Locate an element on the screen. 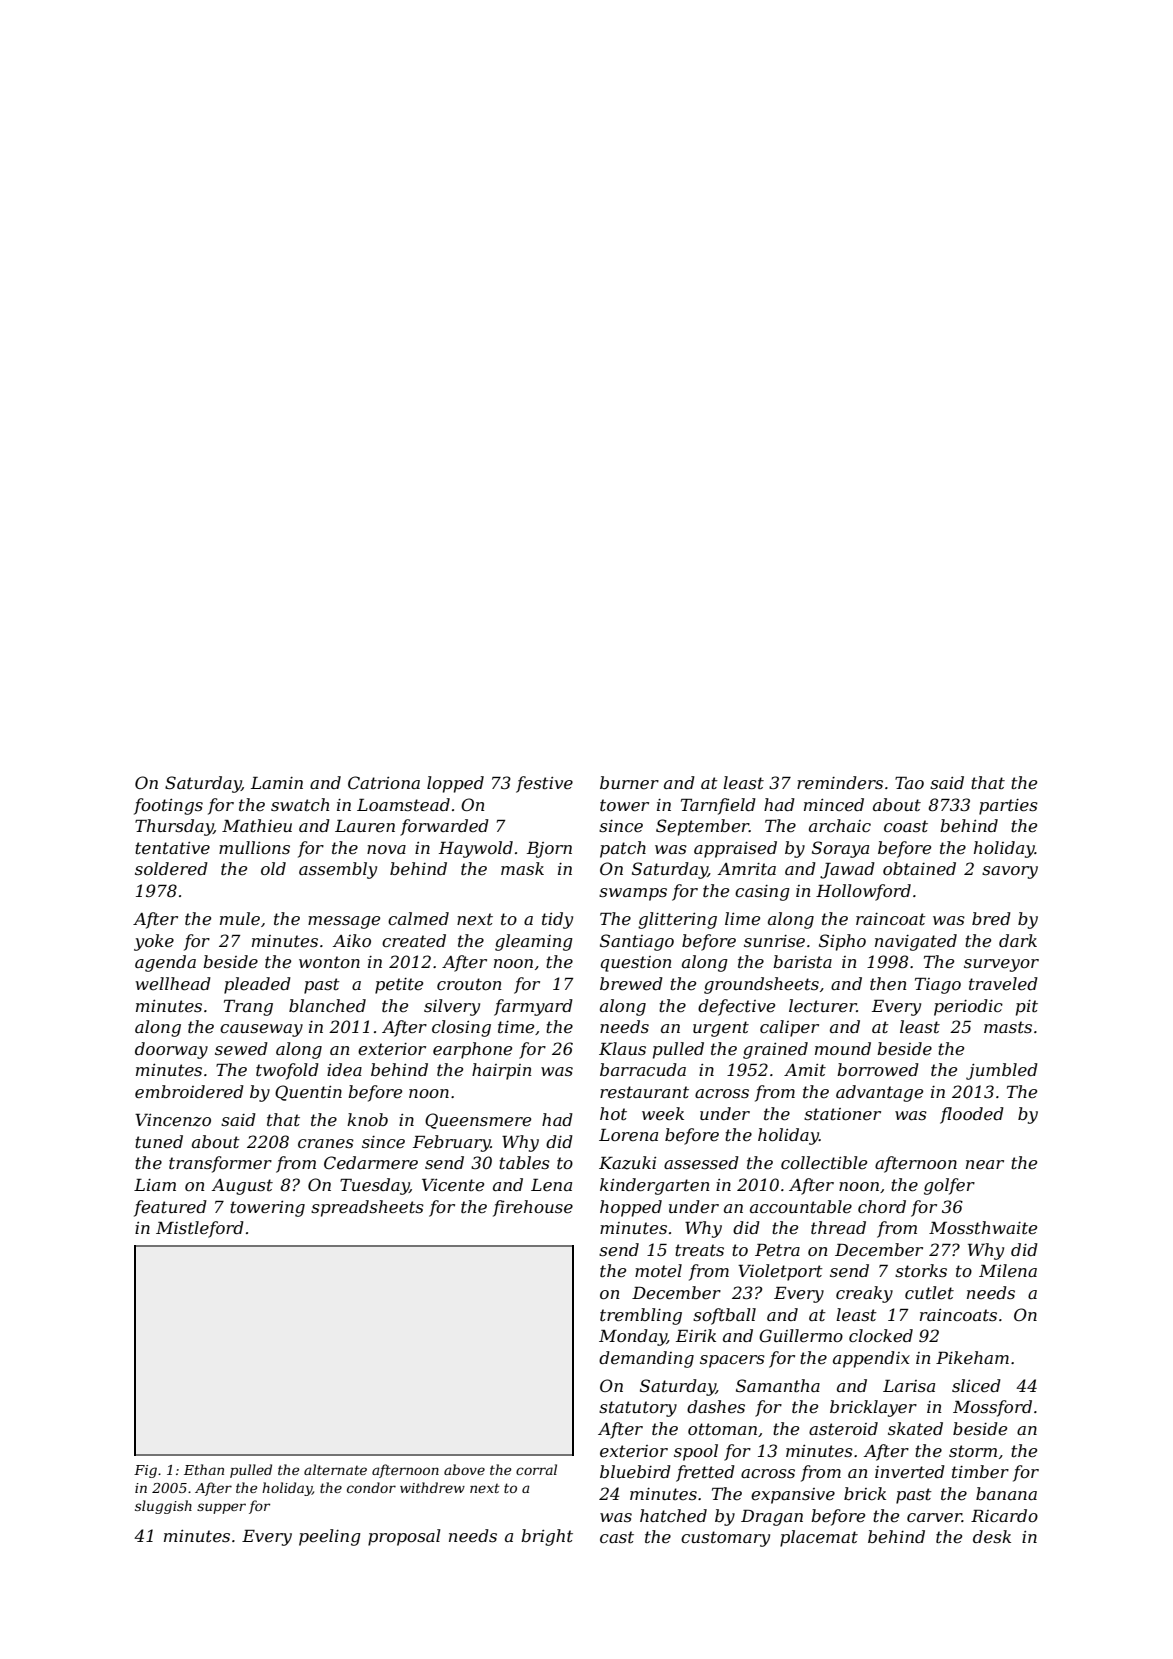 Image resolution: width=1173 pixels, height=1659 pixels. Monday is located at coordinates (633, 1337).
